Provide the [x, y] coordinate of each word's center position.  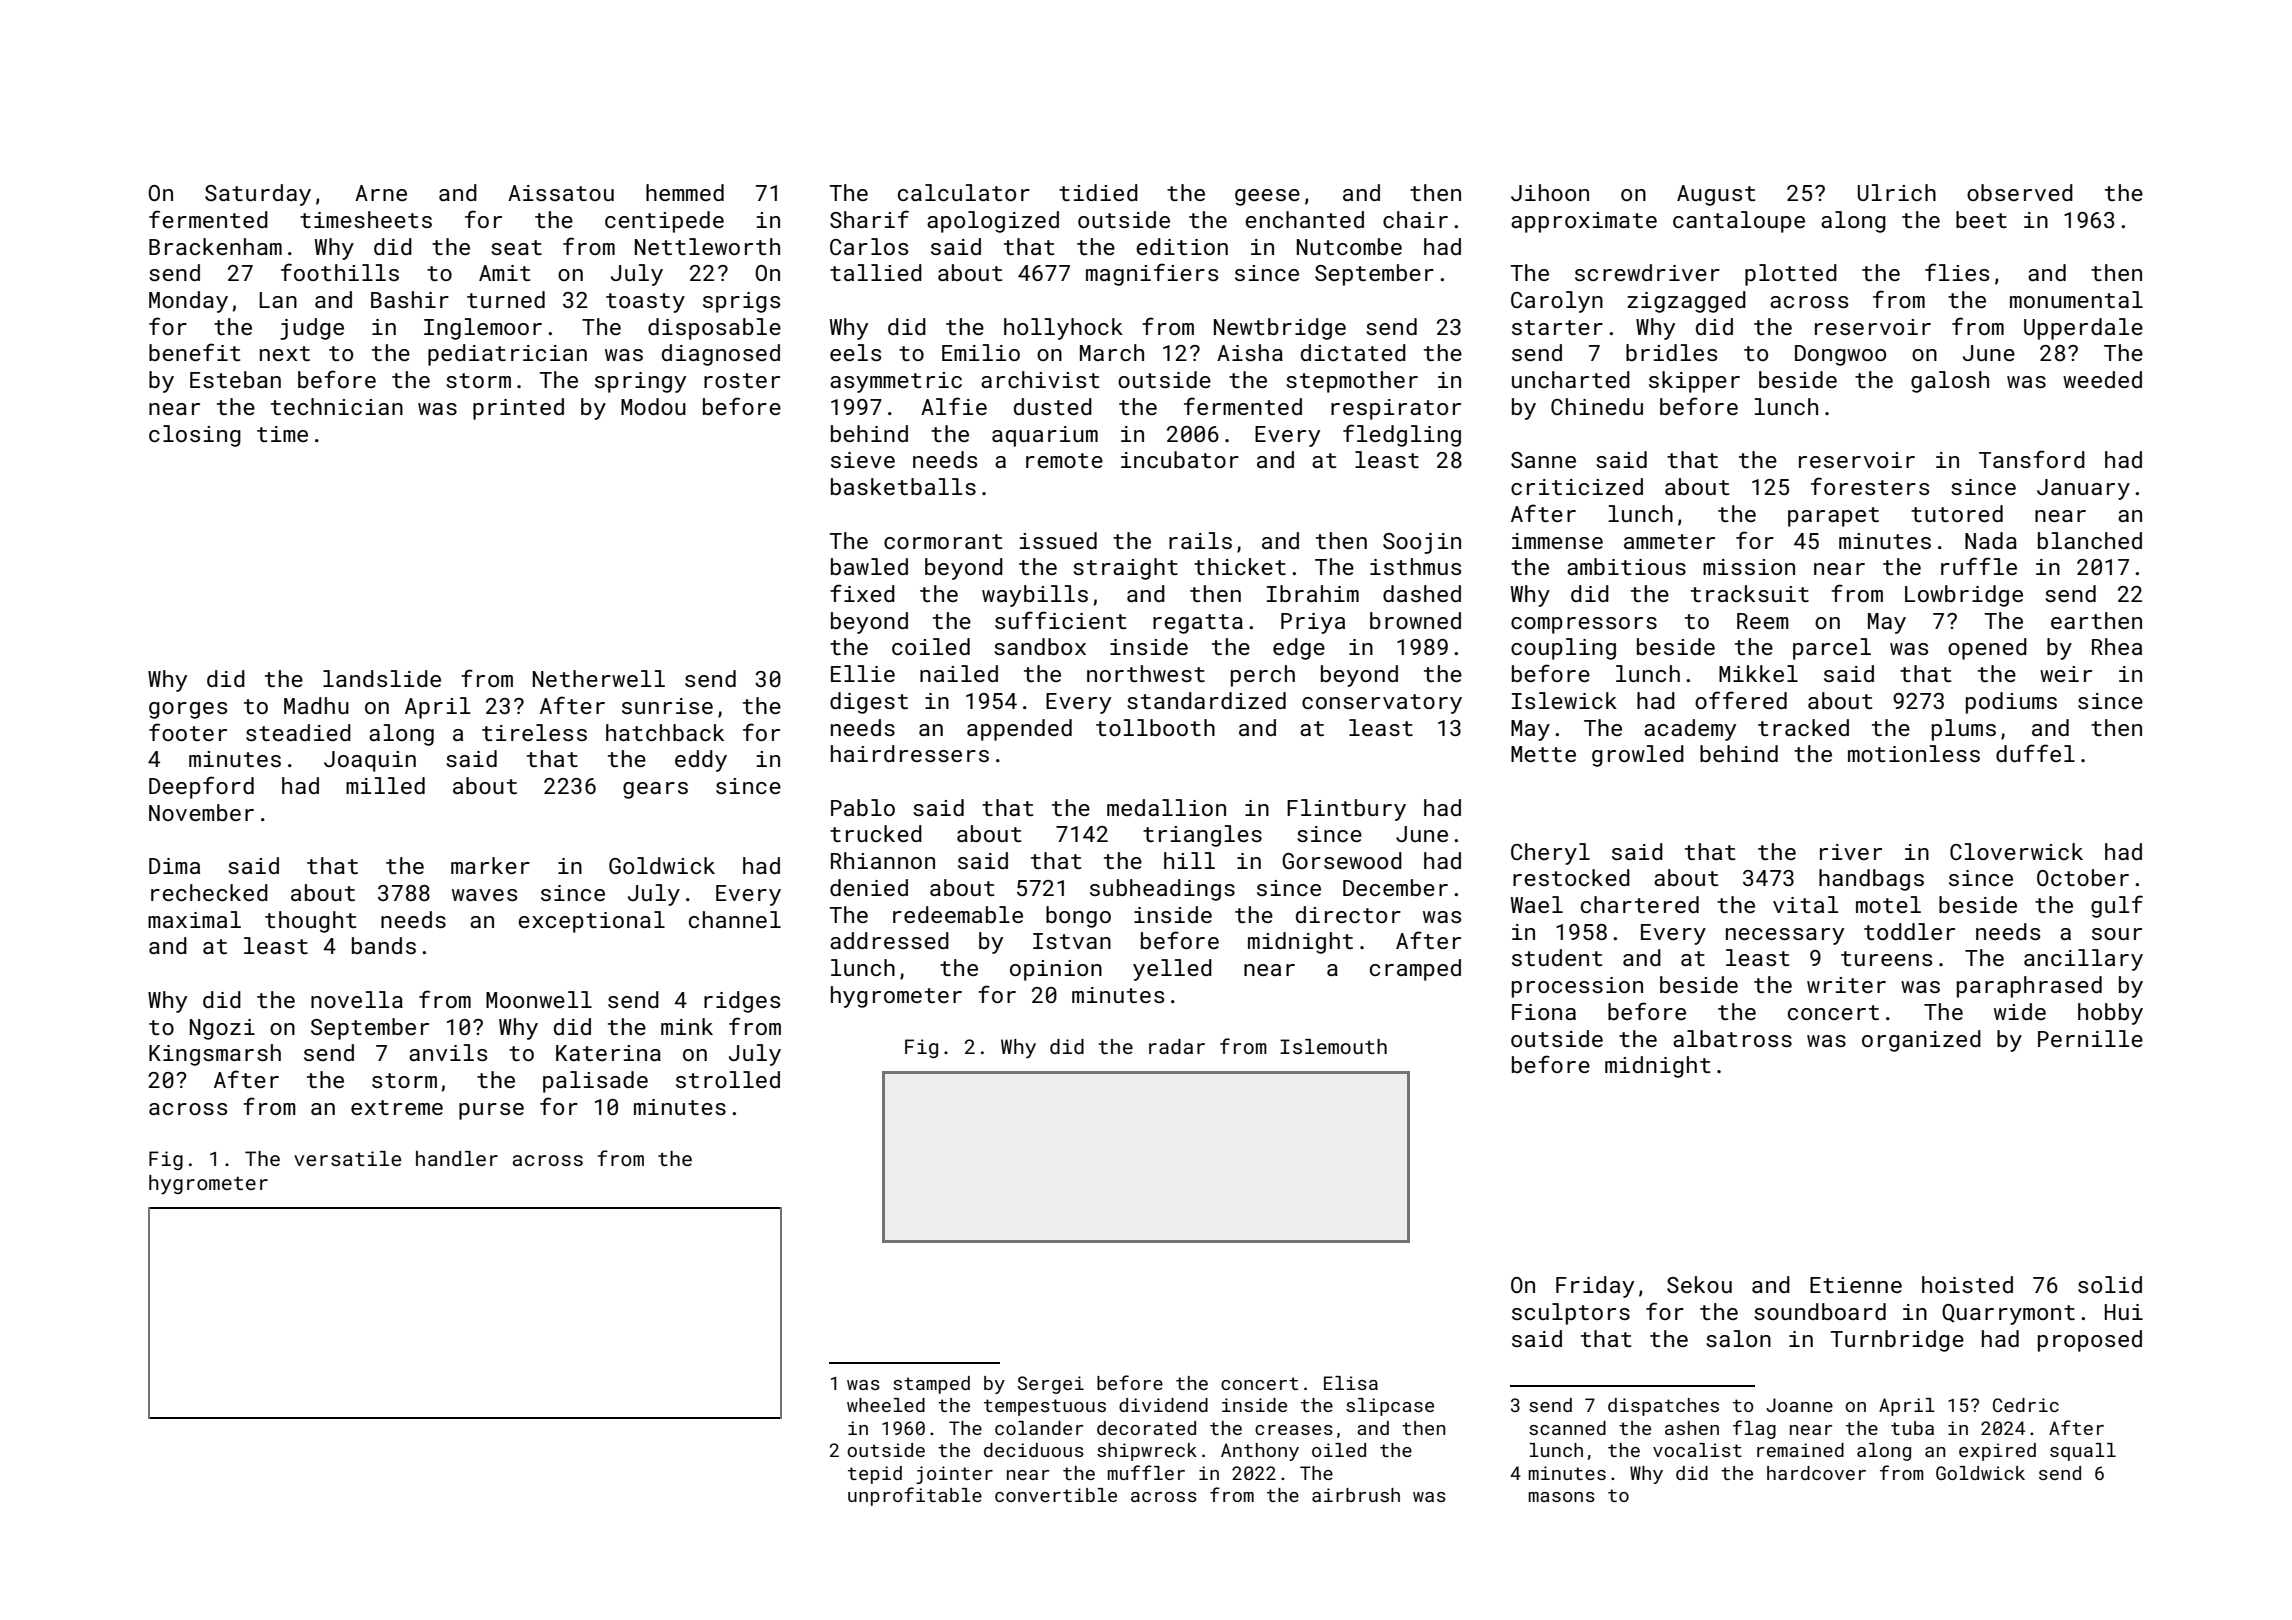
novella [357, 999]
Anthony [1260, 1452]
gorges [188, 710]
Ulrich [1897, 192]
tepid [875, 1475]
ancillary [2083, 960]
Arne [381, 193]
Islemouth [1333, 1046]
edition [1182, 246]
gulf [2117, 906]
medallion [1166, 807]
